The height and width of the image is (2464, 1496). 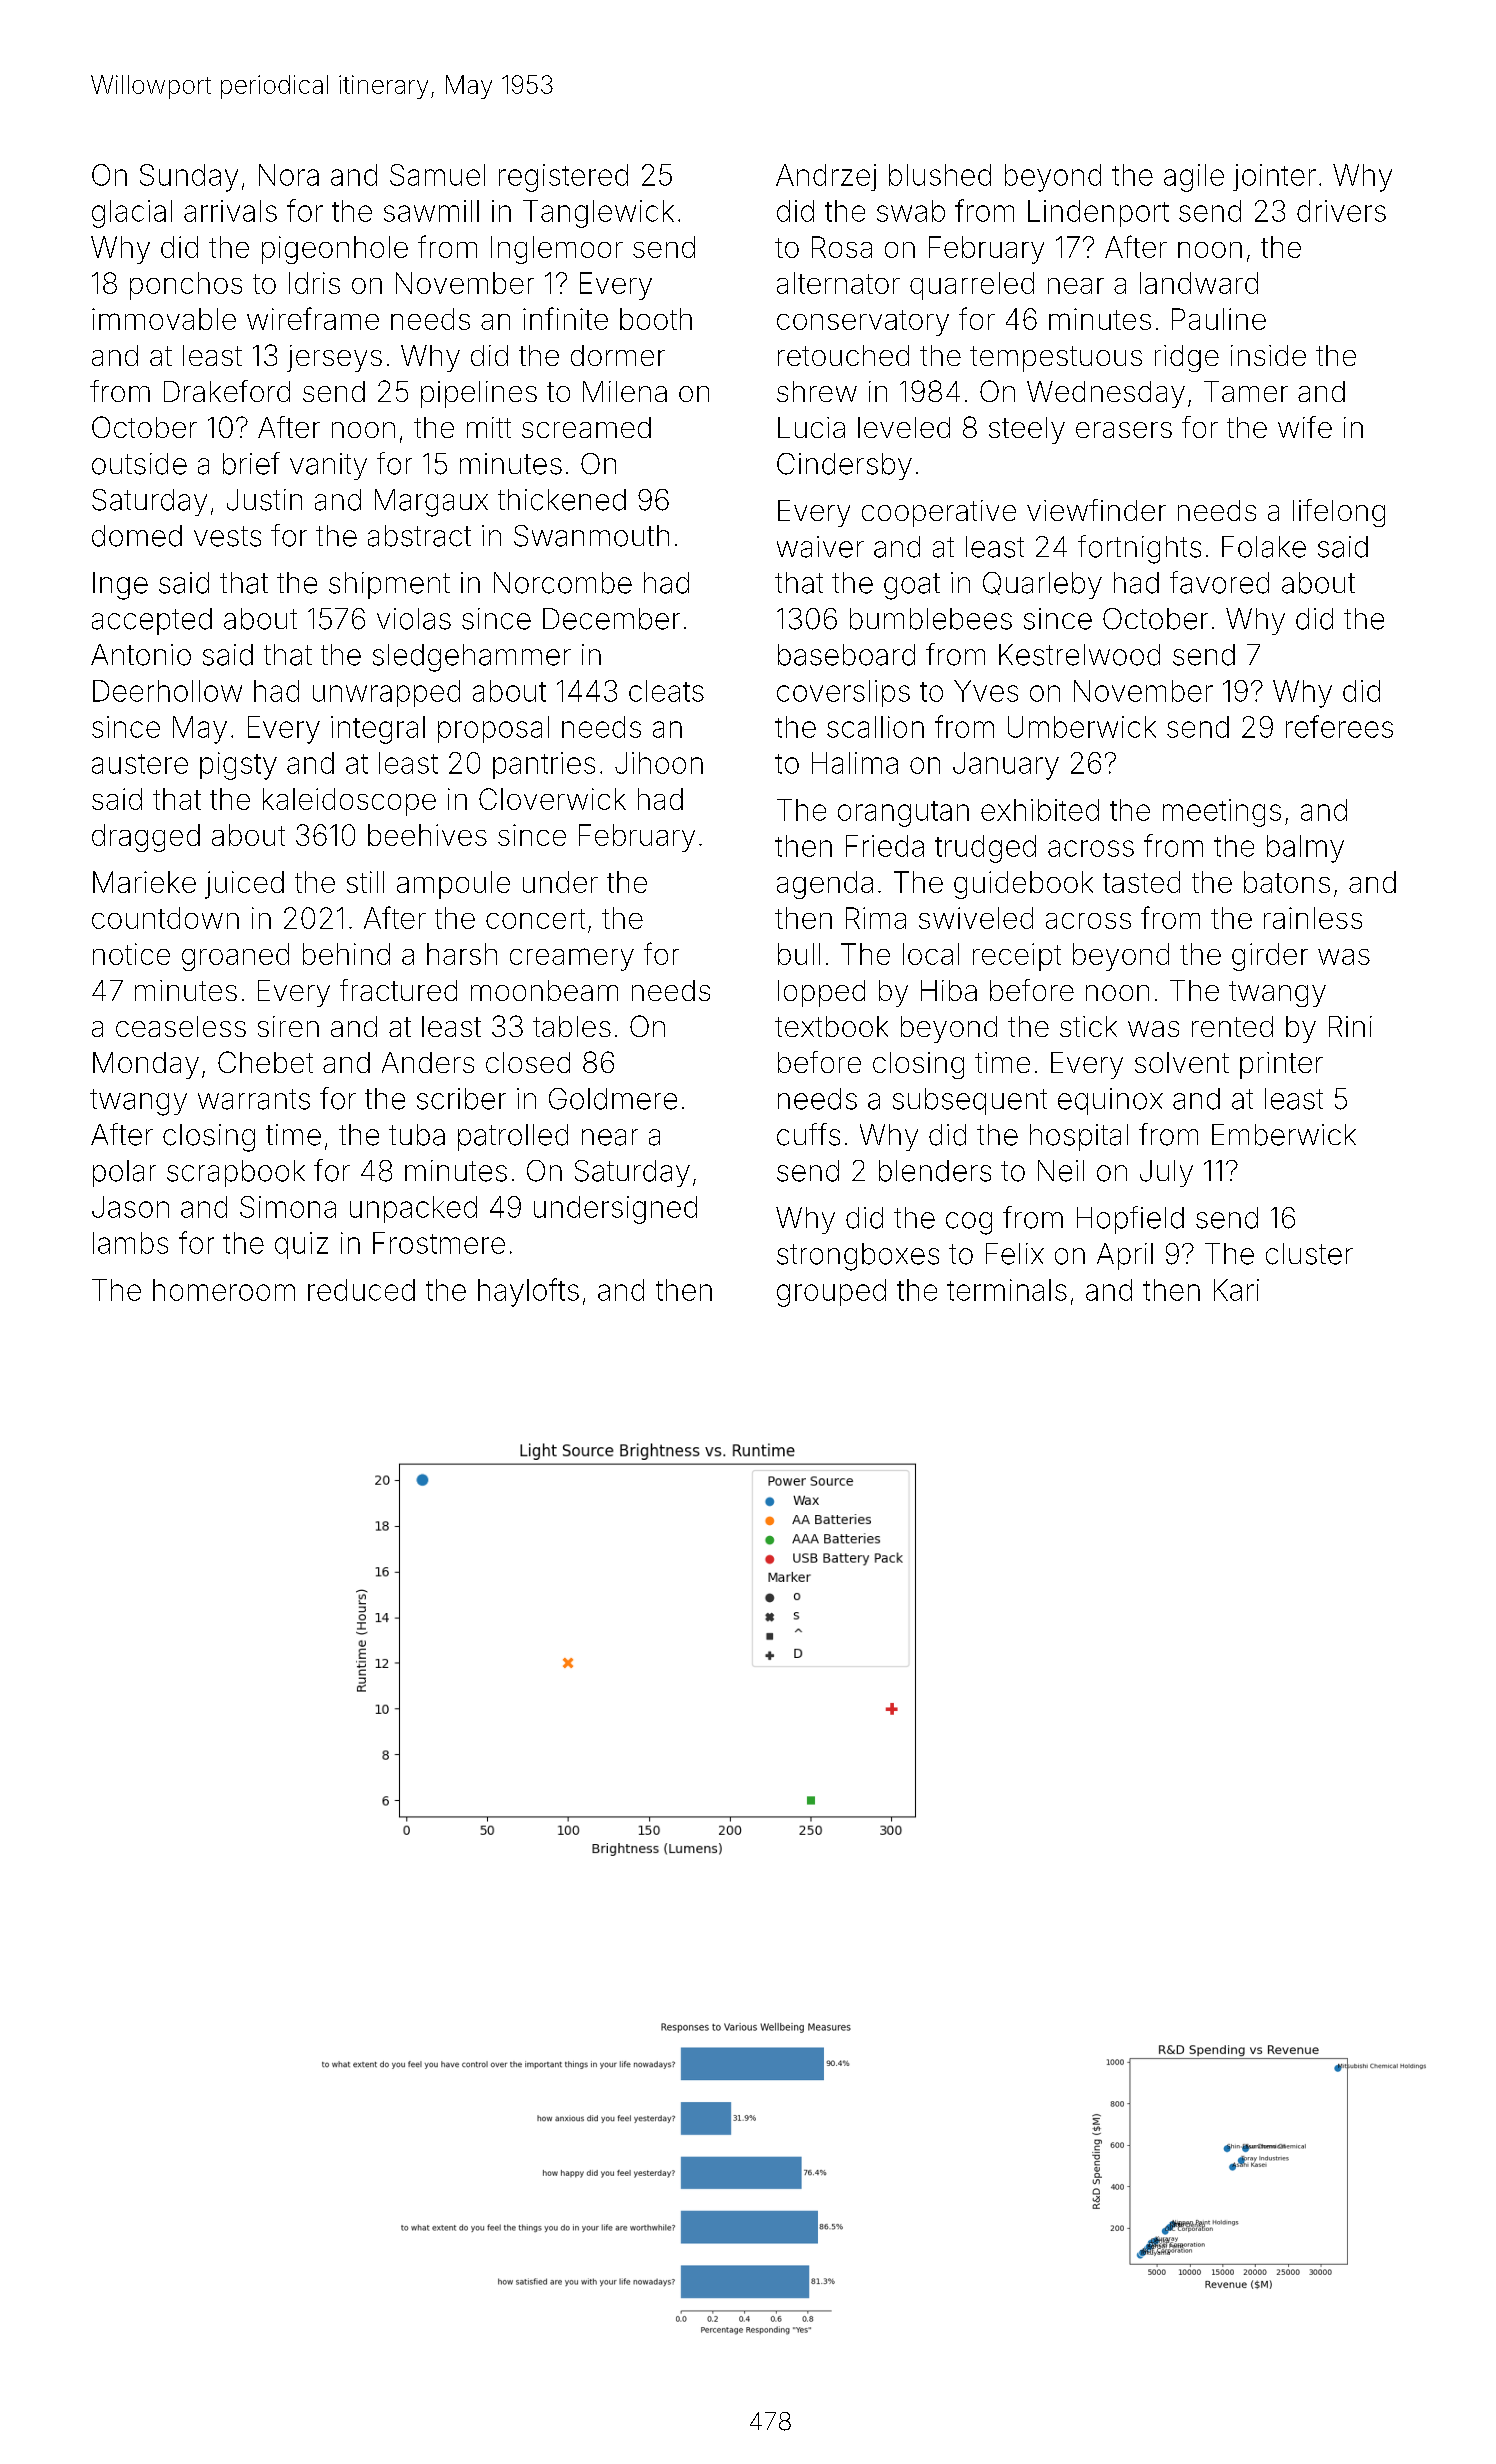 I want to click on unwrapped, so click(x=386, y=693).
